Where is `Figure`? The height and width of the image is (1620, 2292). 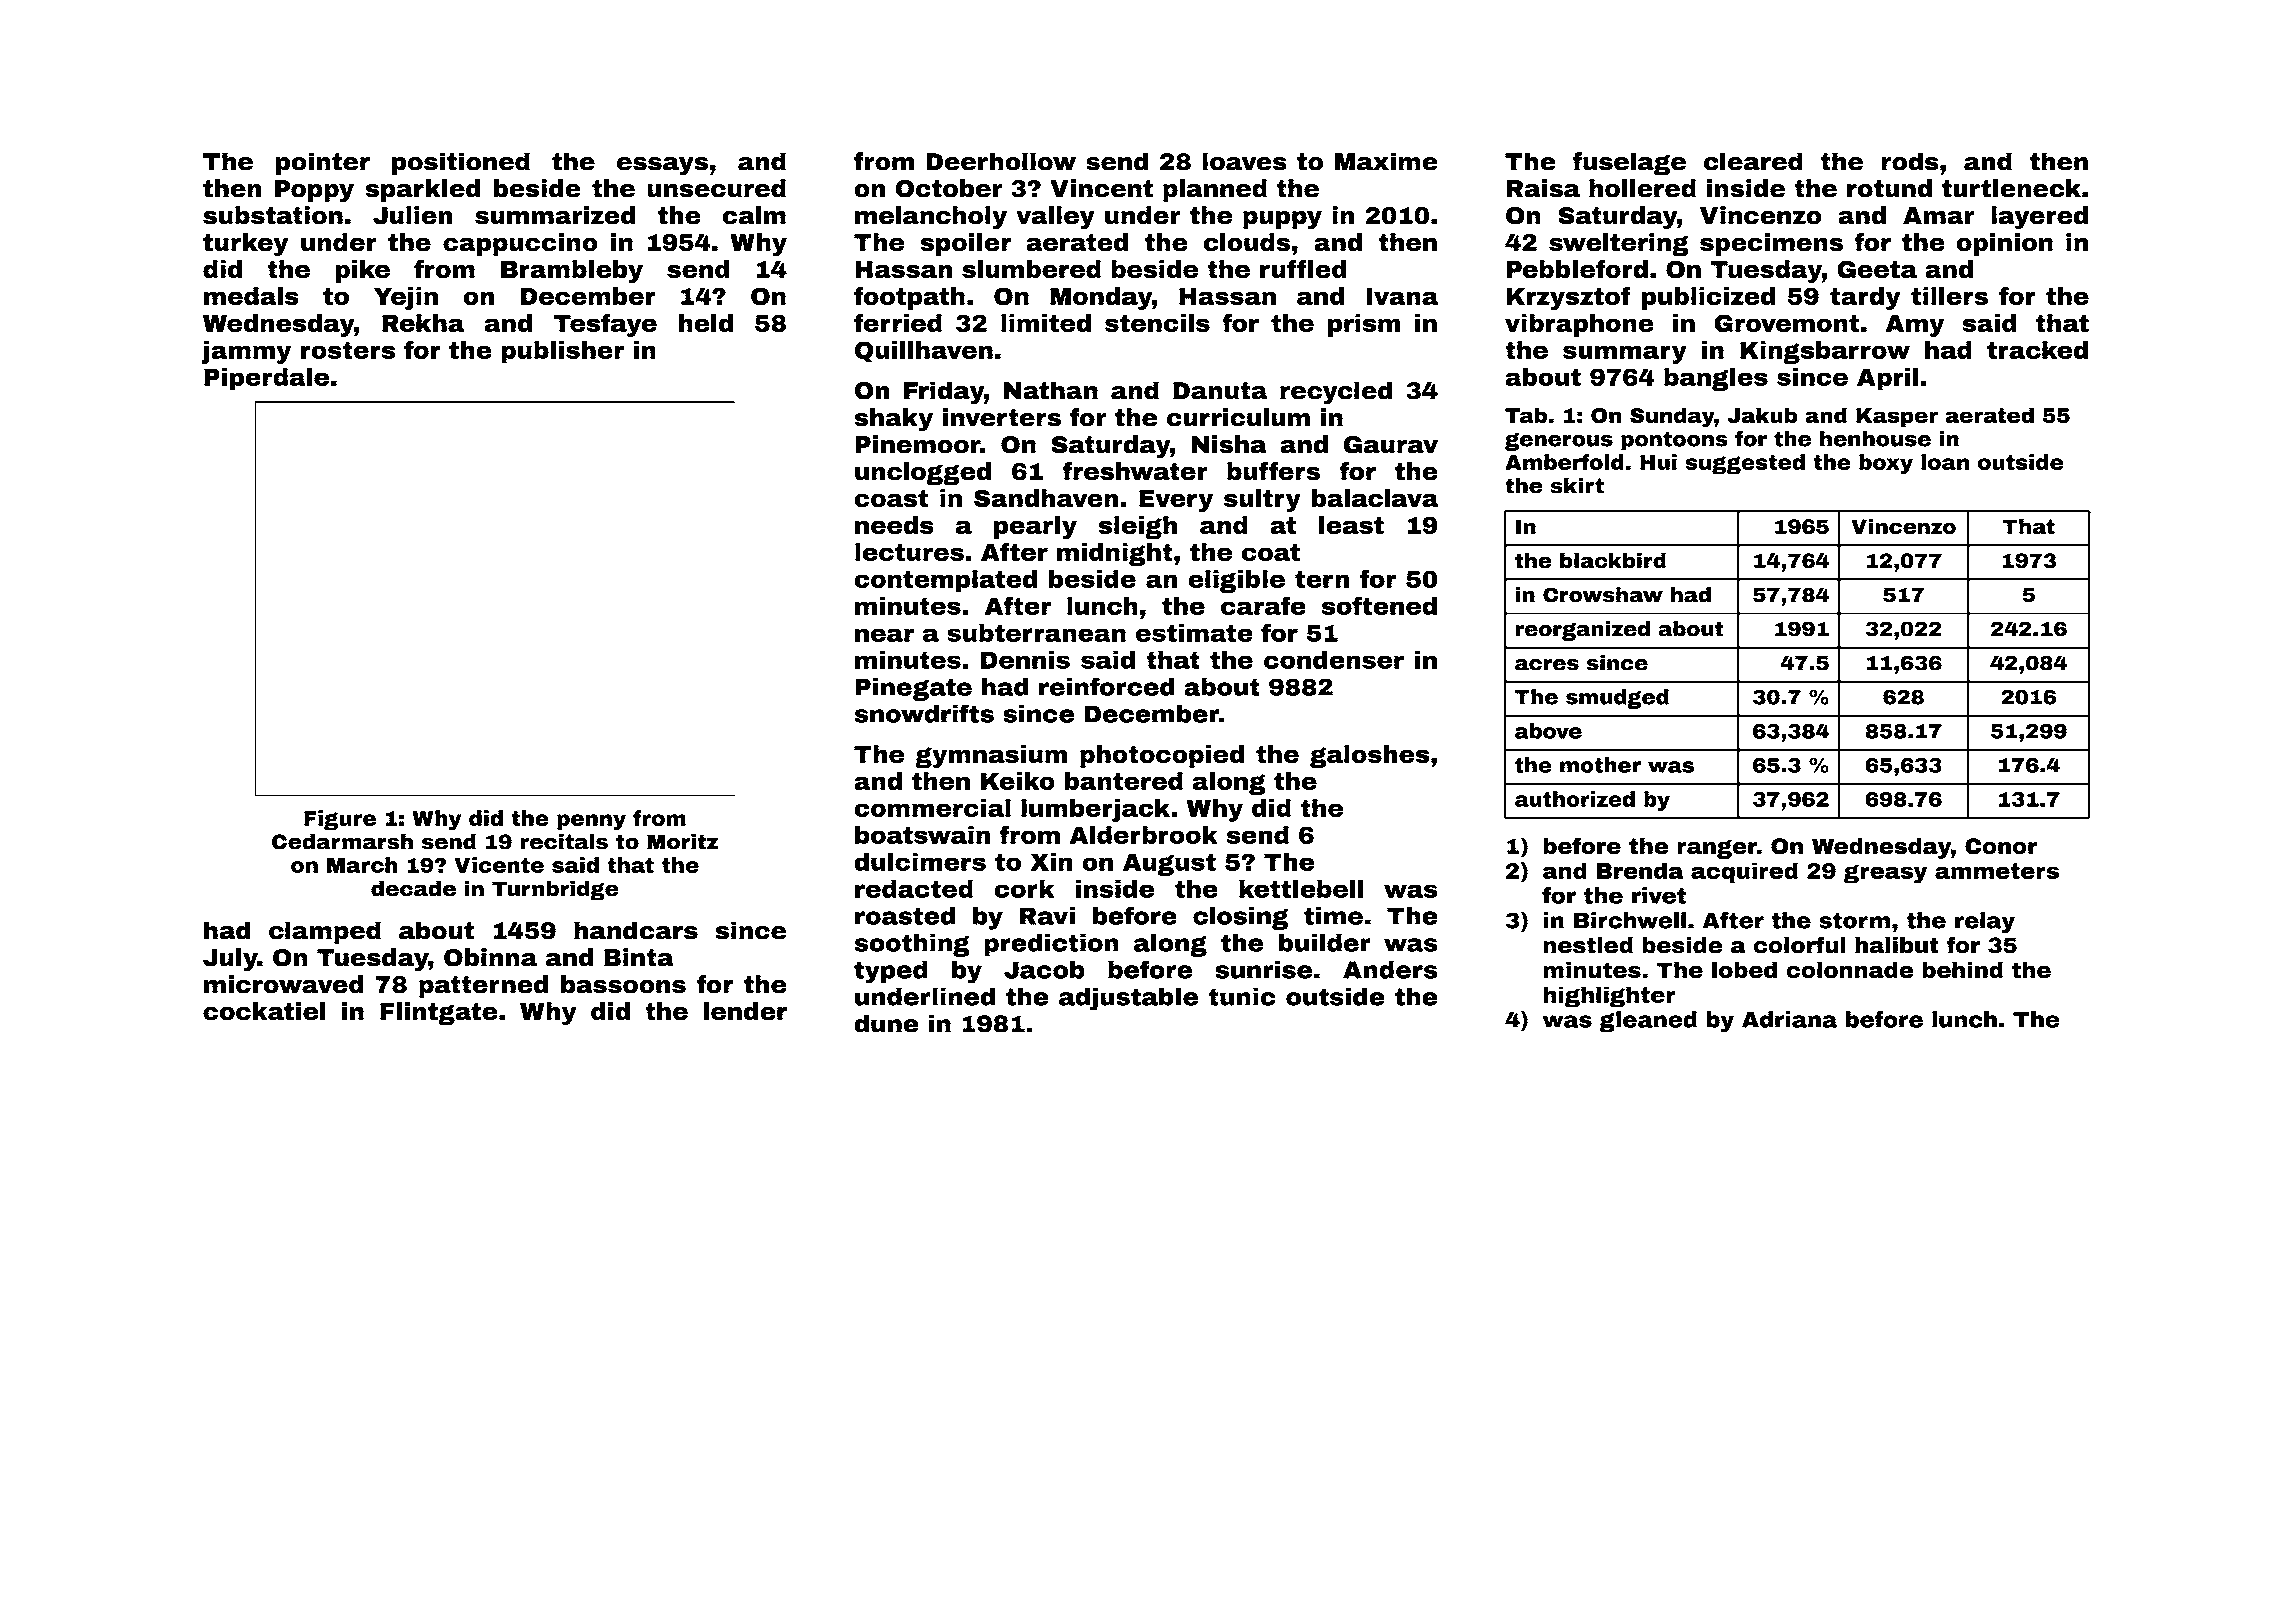
Figure is located at coordinates (340, 820).
